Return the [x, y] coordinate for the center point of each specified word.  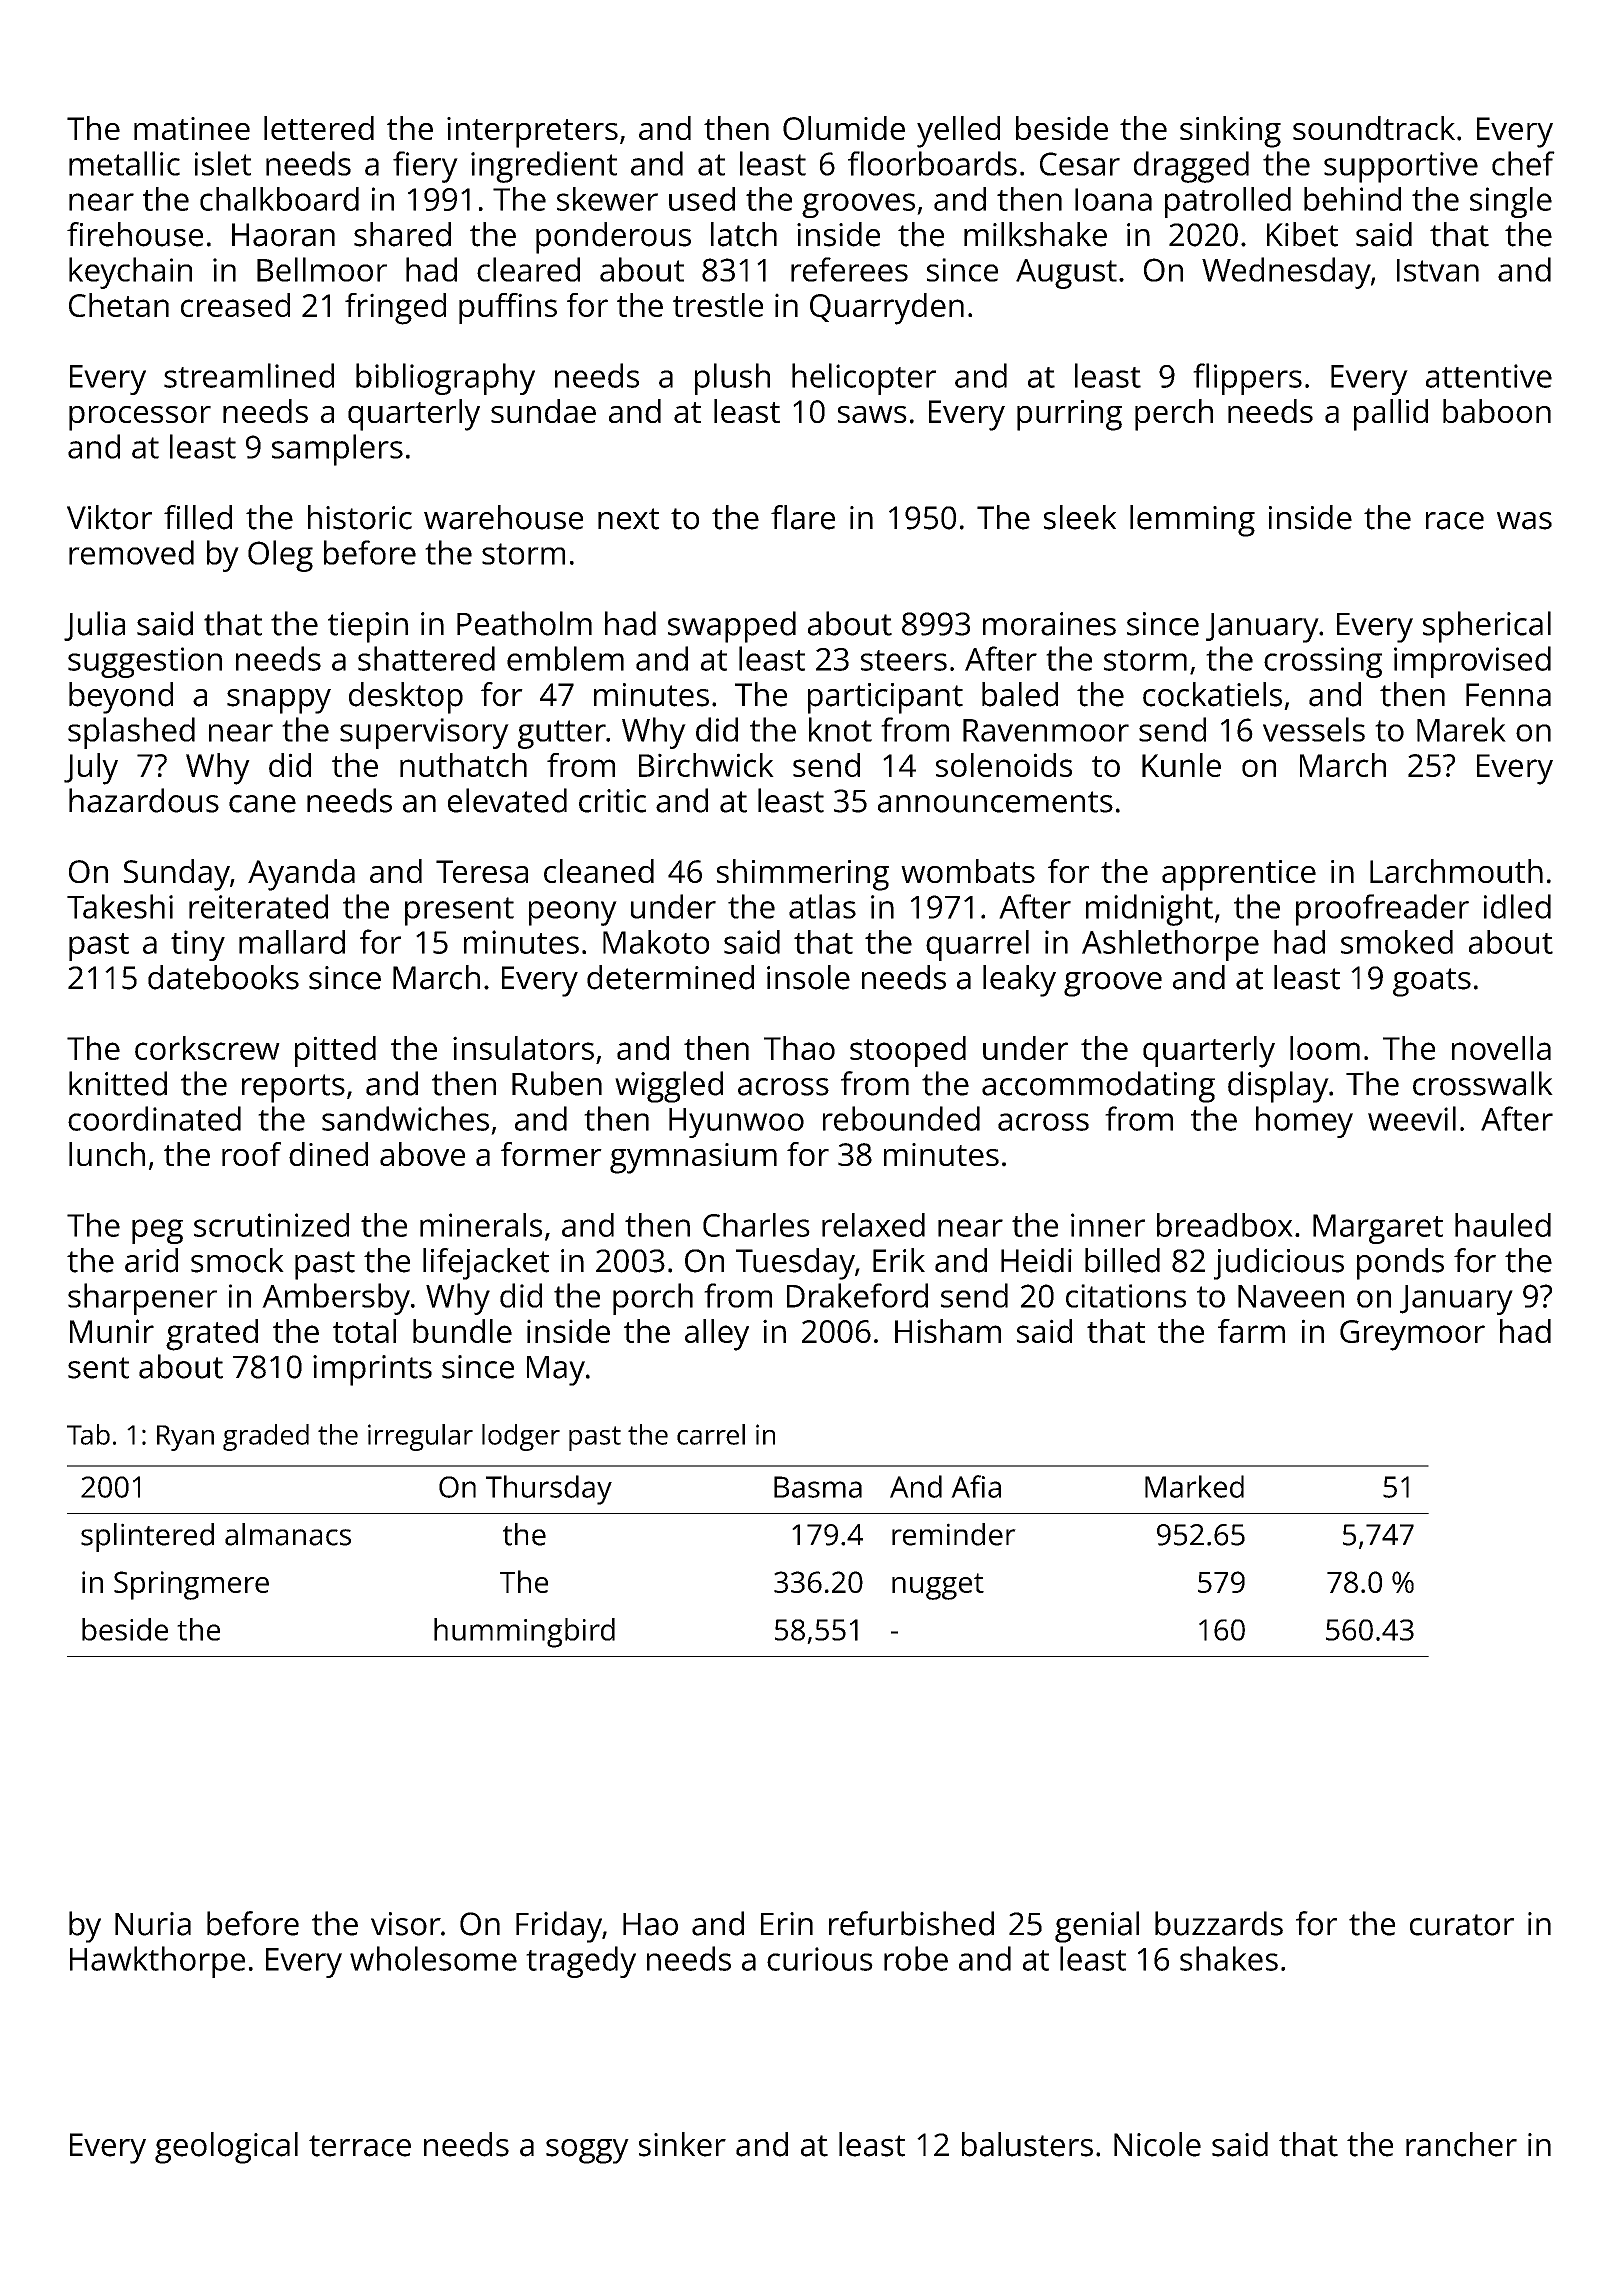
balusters [1027, 2144]
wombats [968, 871]
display [1278, 1087]
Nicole [1157, 2144]
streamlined [249, 375]
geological [226, 2148]
